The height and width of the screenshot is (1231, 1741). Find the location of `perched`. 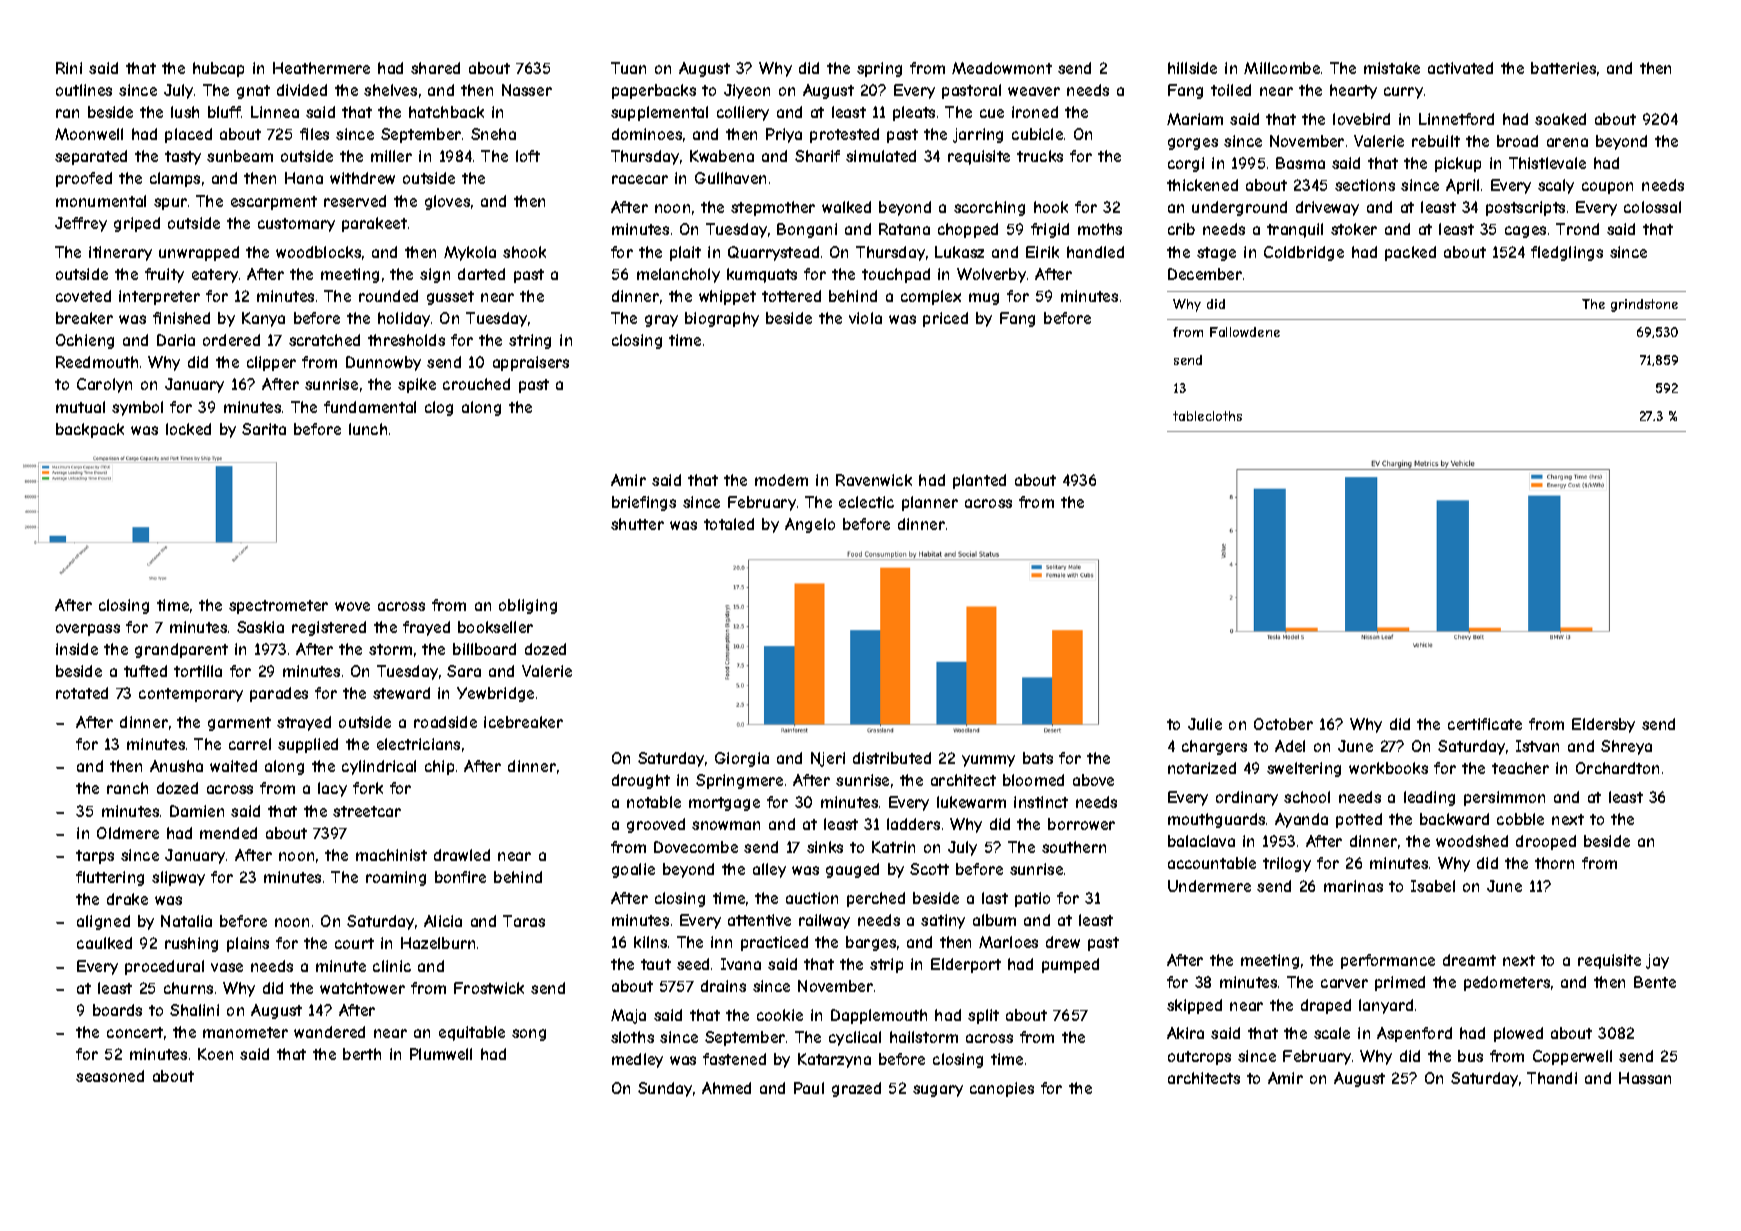

perched is located at coordinates (876, 899).
